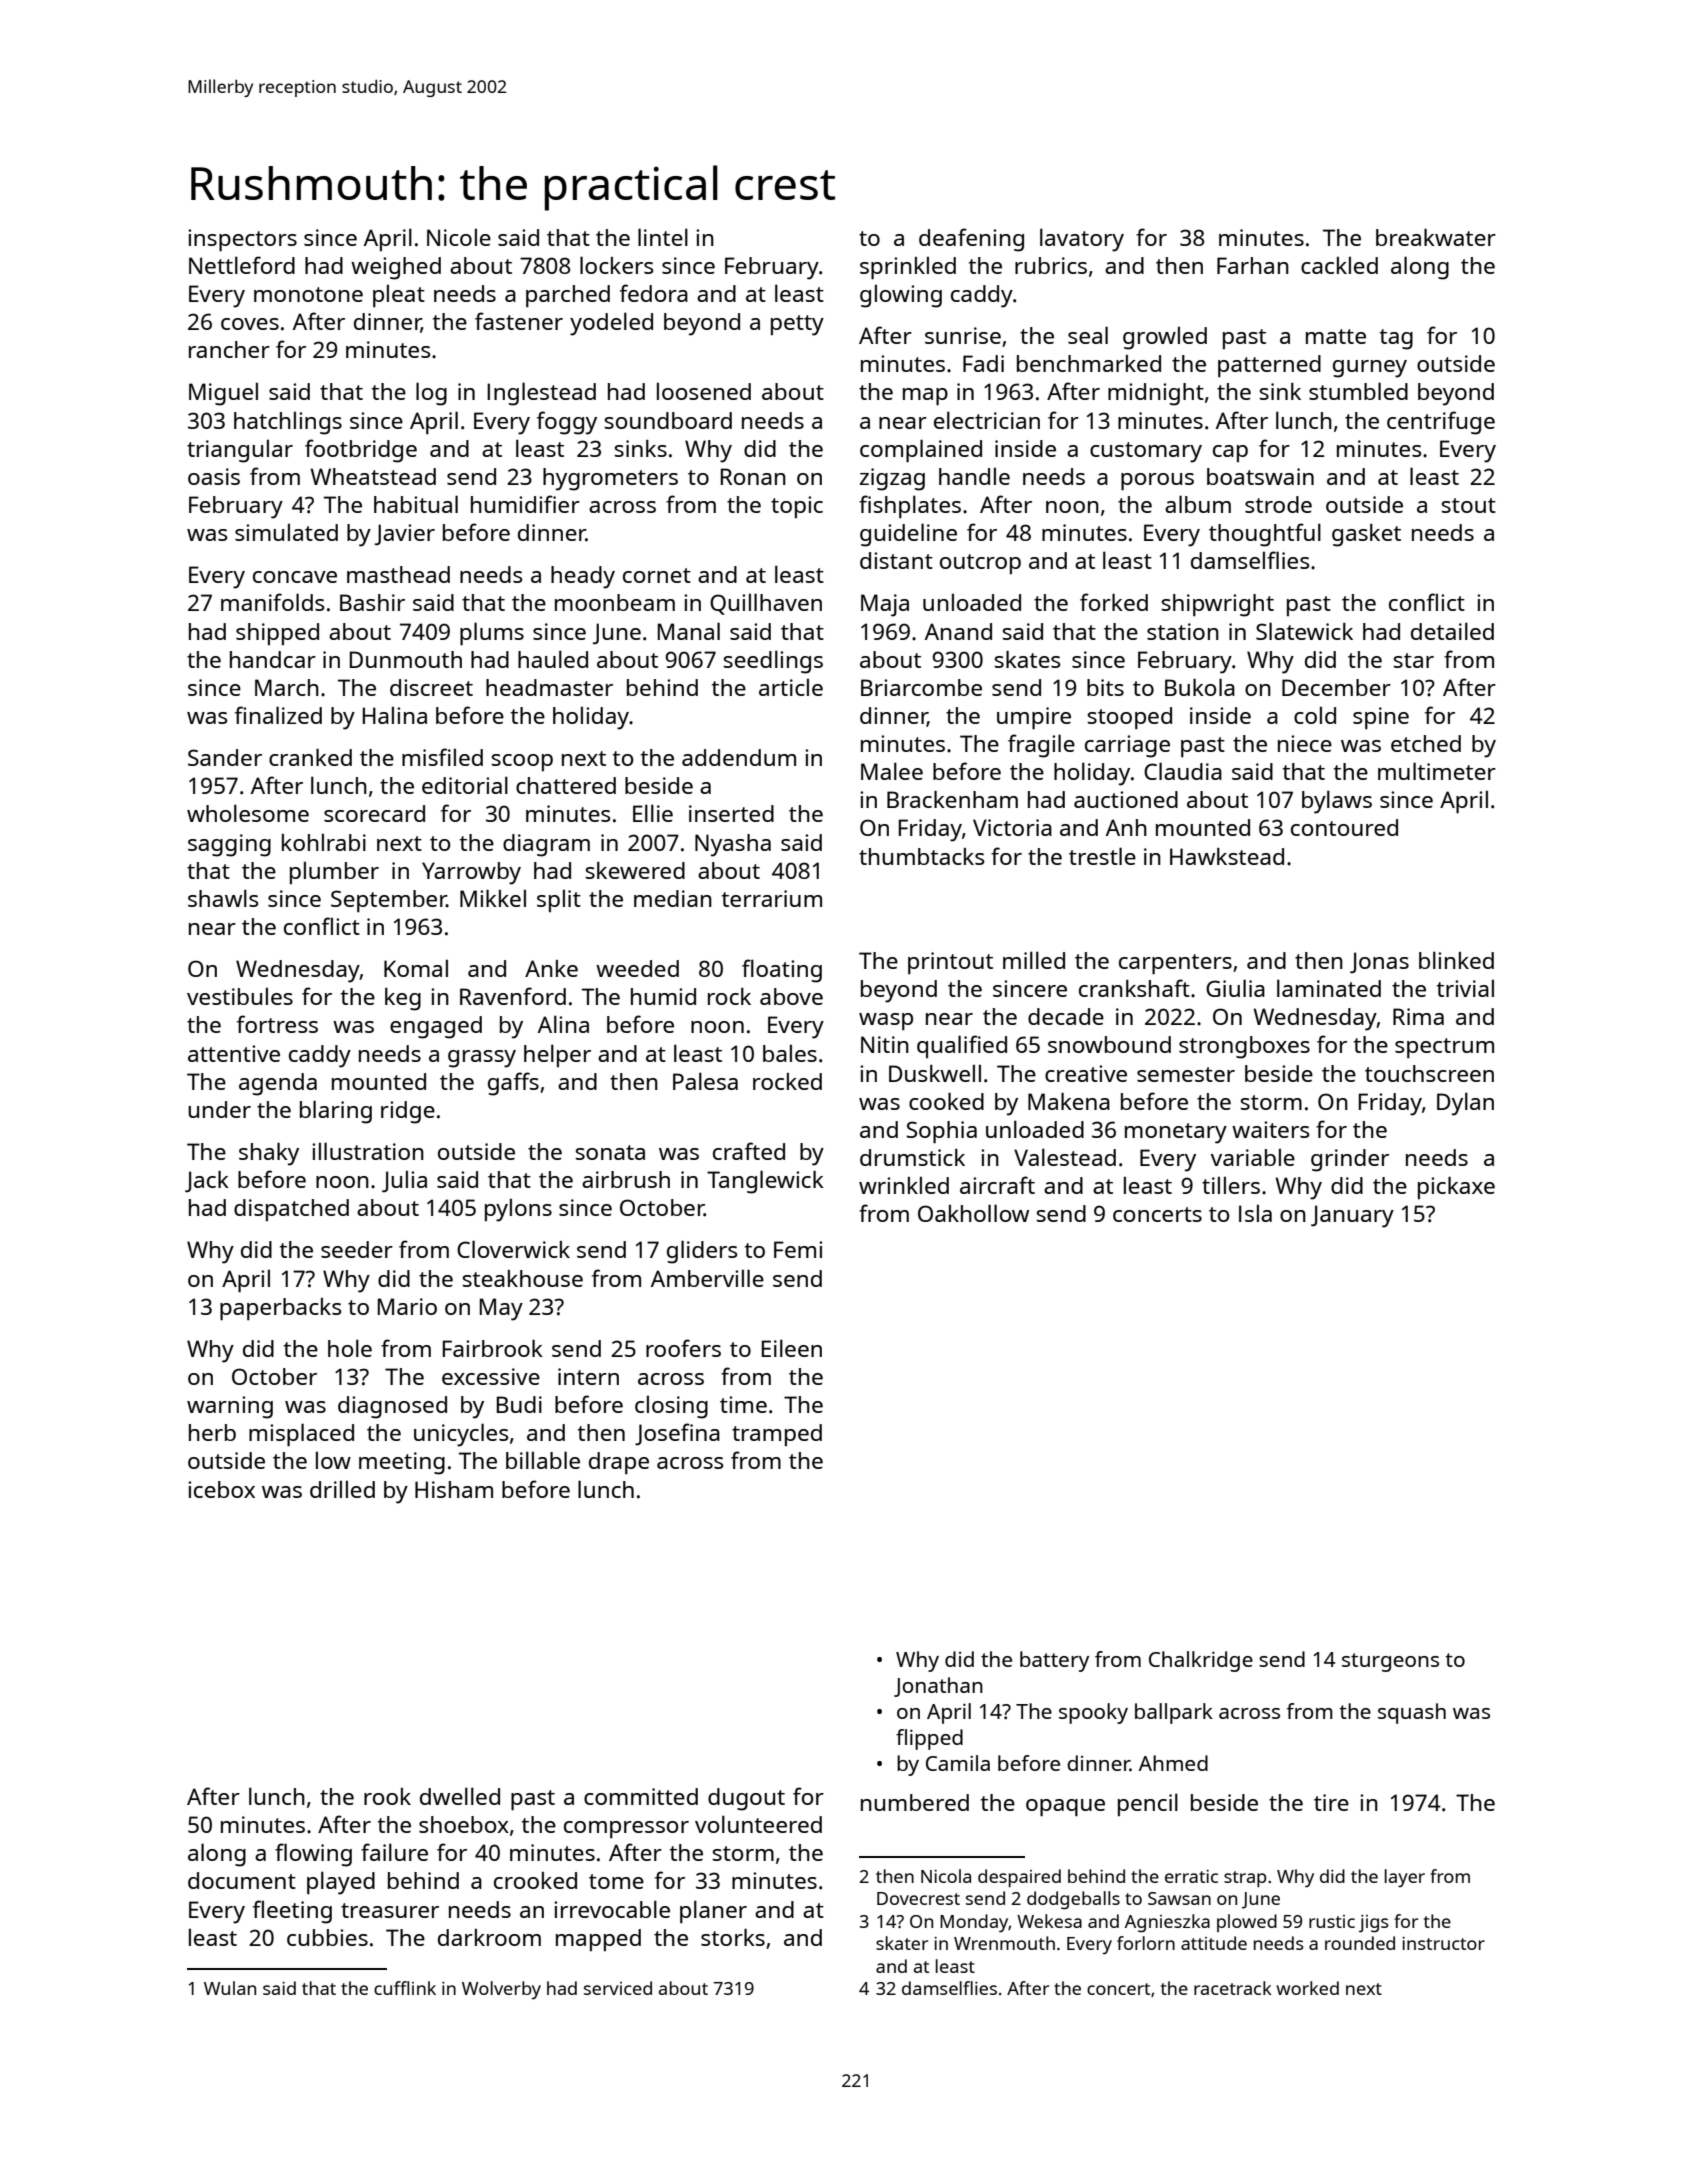 Image resolution: width=1683 pixels, height=2178 pixels. I want to click on loosened, so click(704, 391).
